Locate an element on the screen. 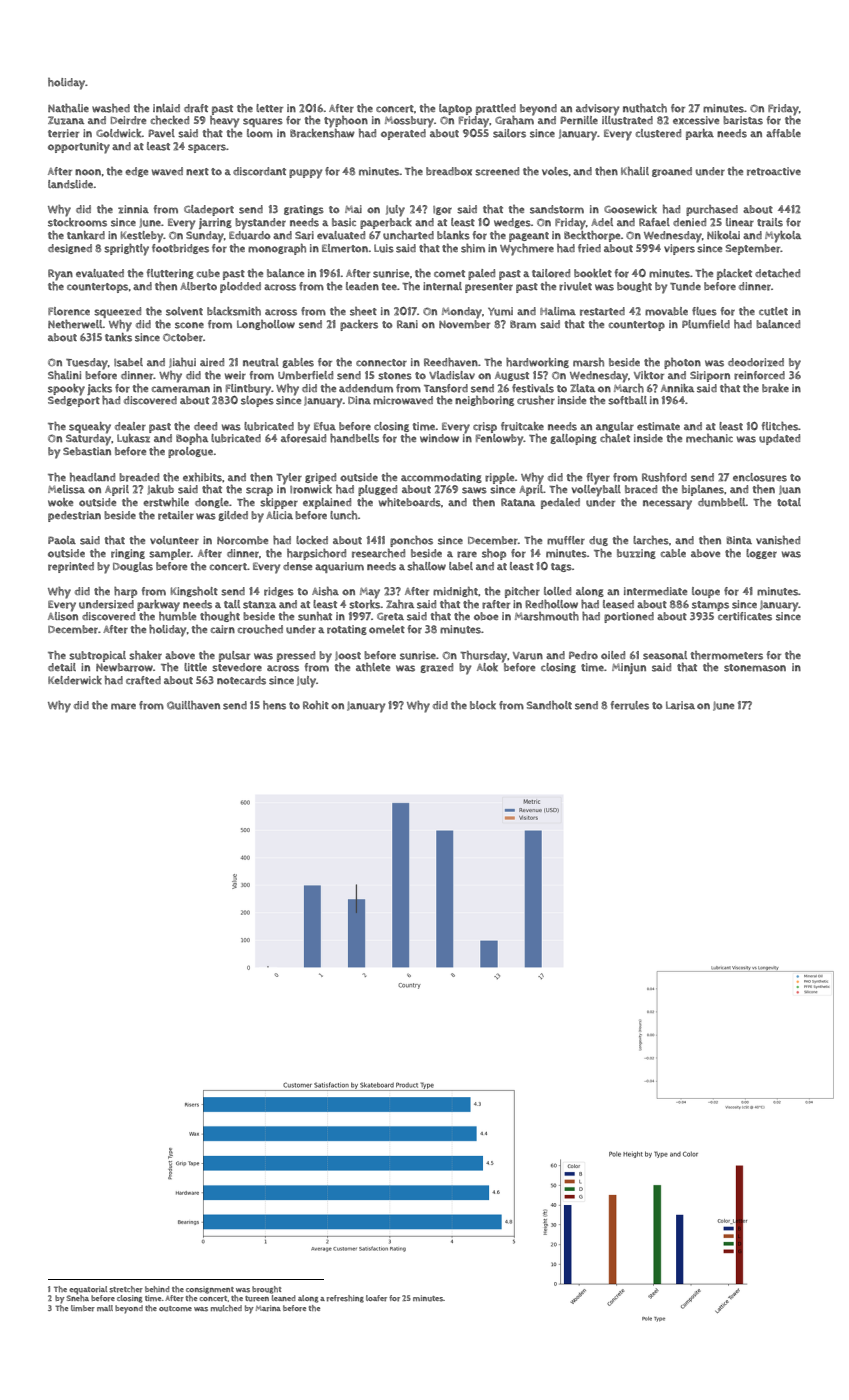  booklet is located at coordinates (593, 273).
